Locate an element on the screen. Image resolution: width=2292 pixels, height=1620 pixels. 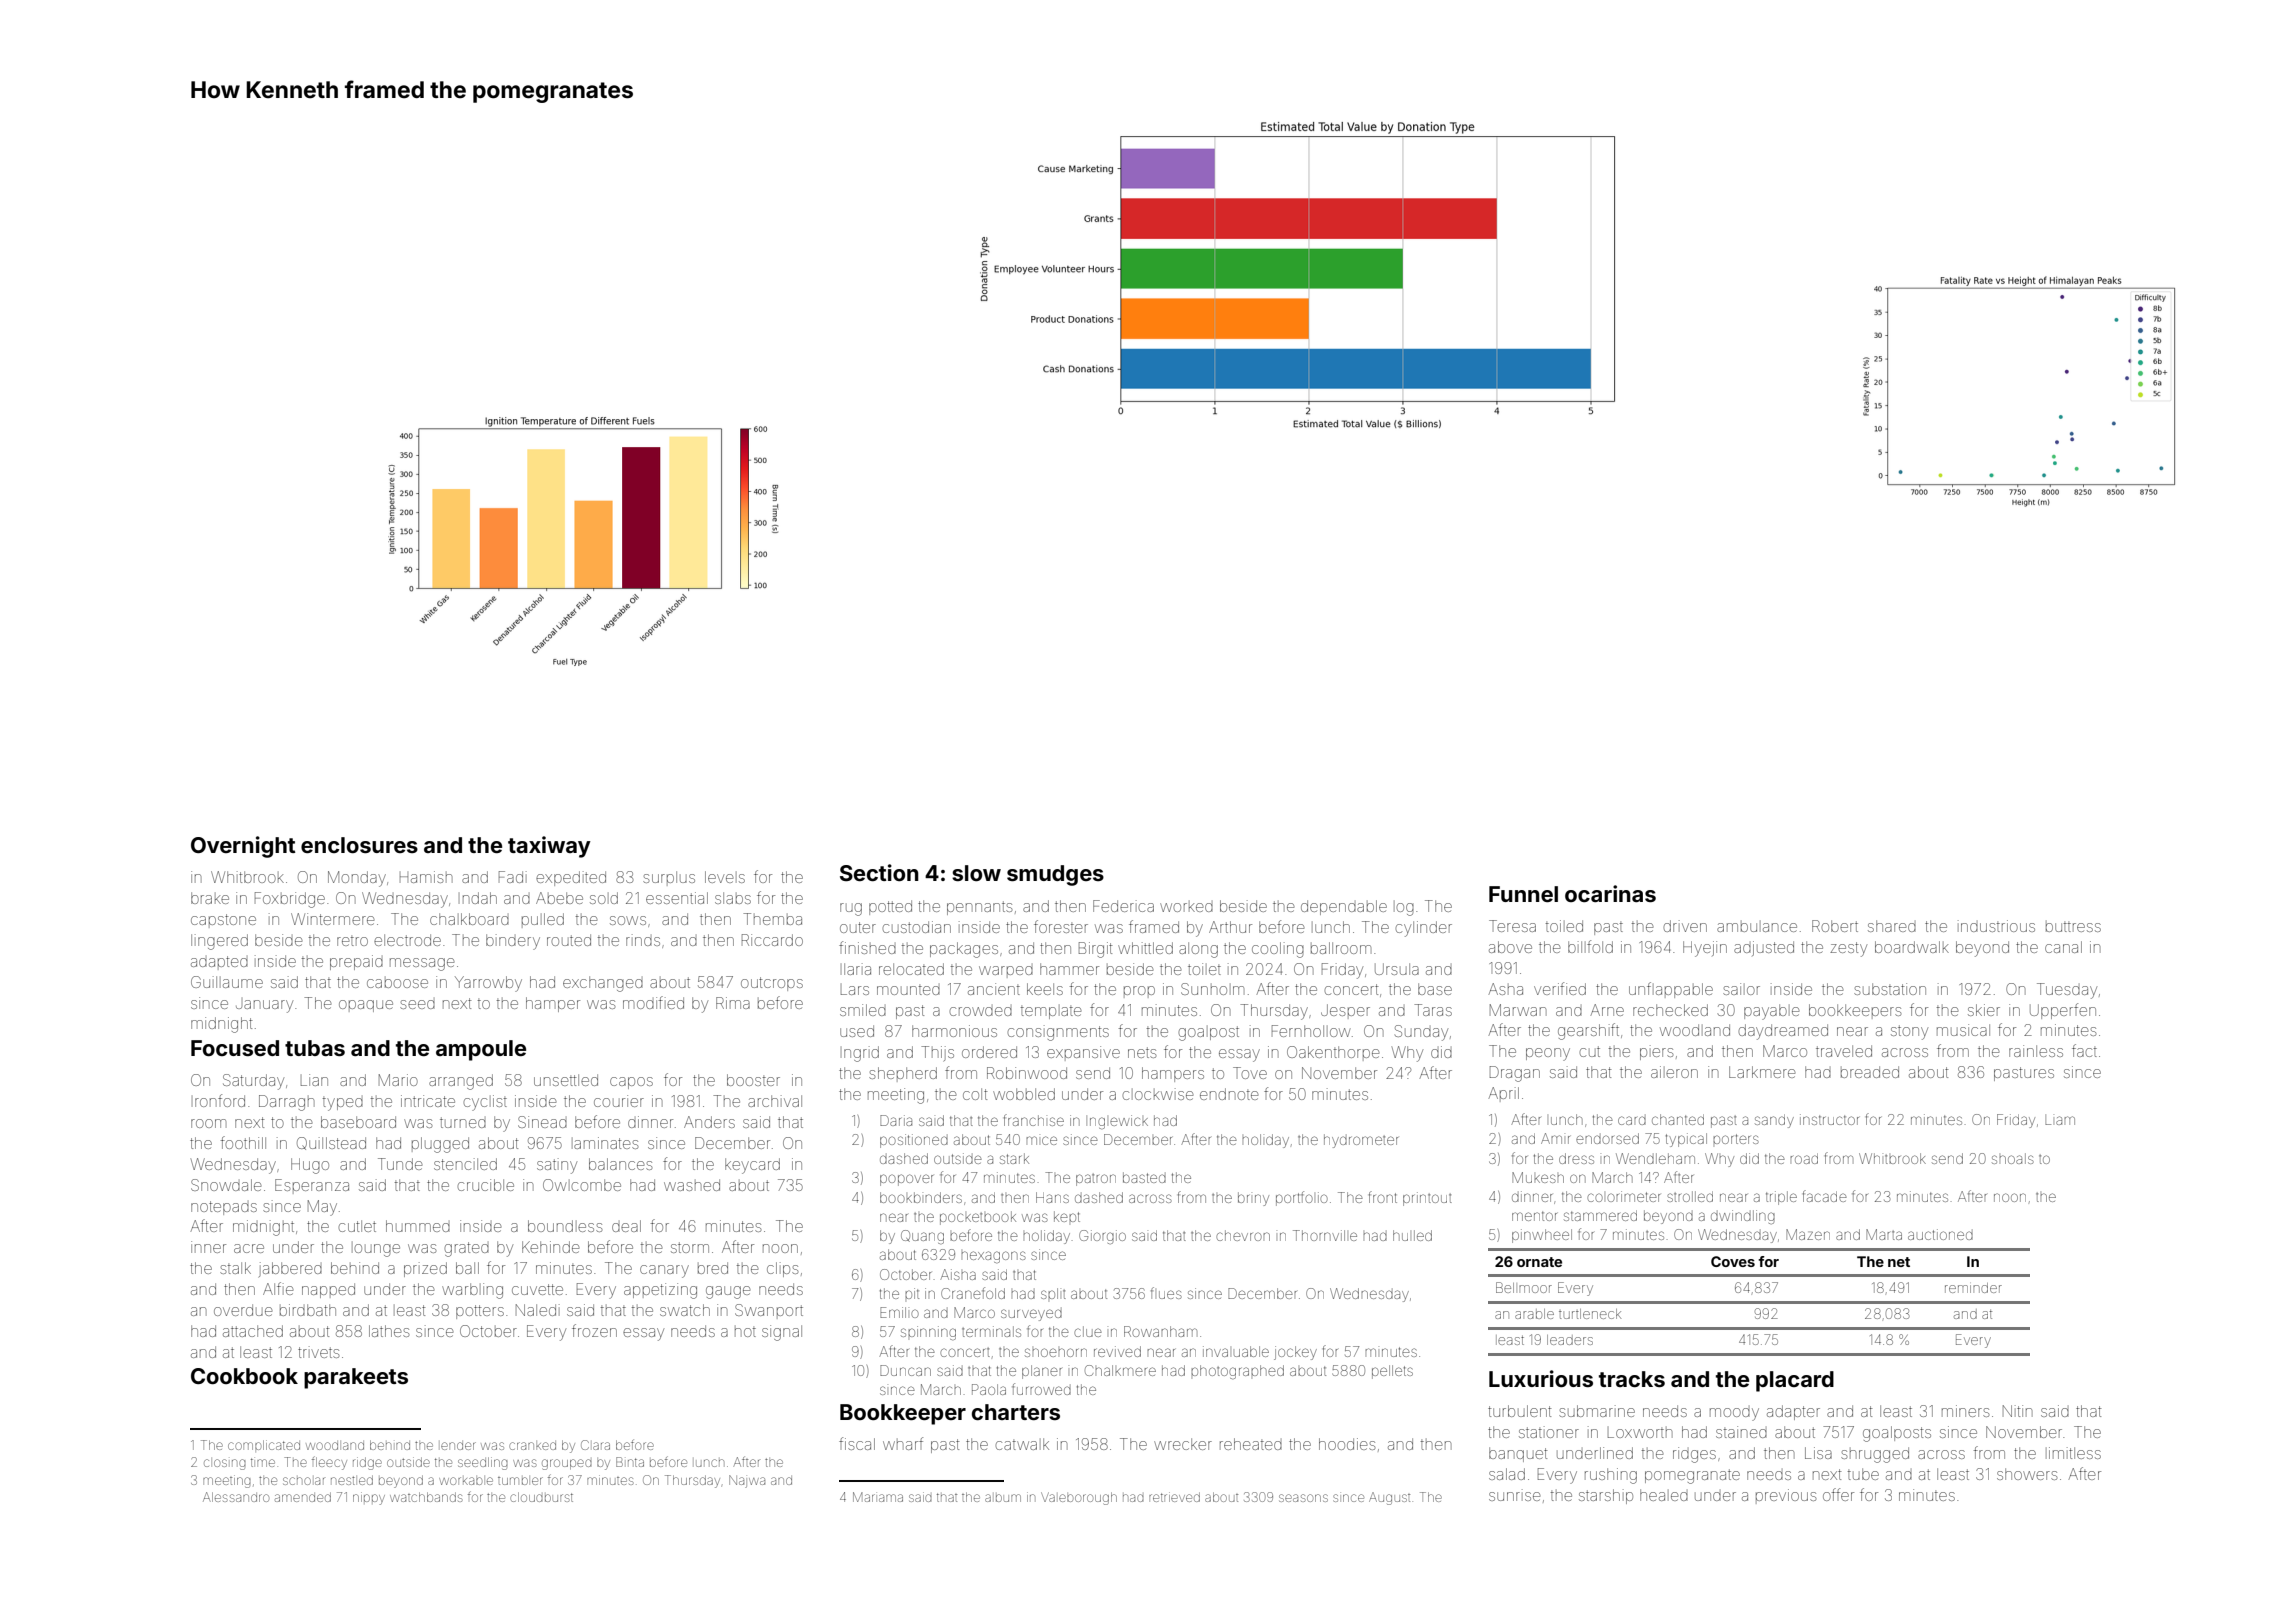
levels is located at coordinates (725, 877).
